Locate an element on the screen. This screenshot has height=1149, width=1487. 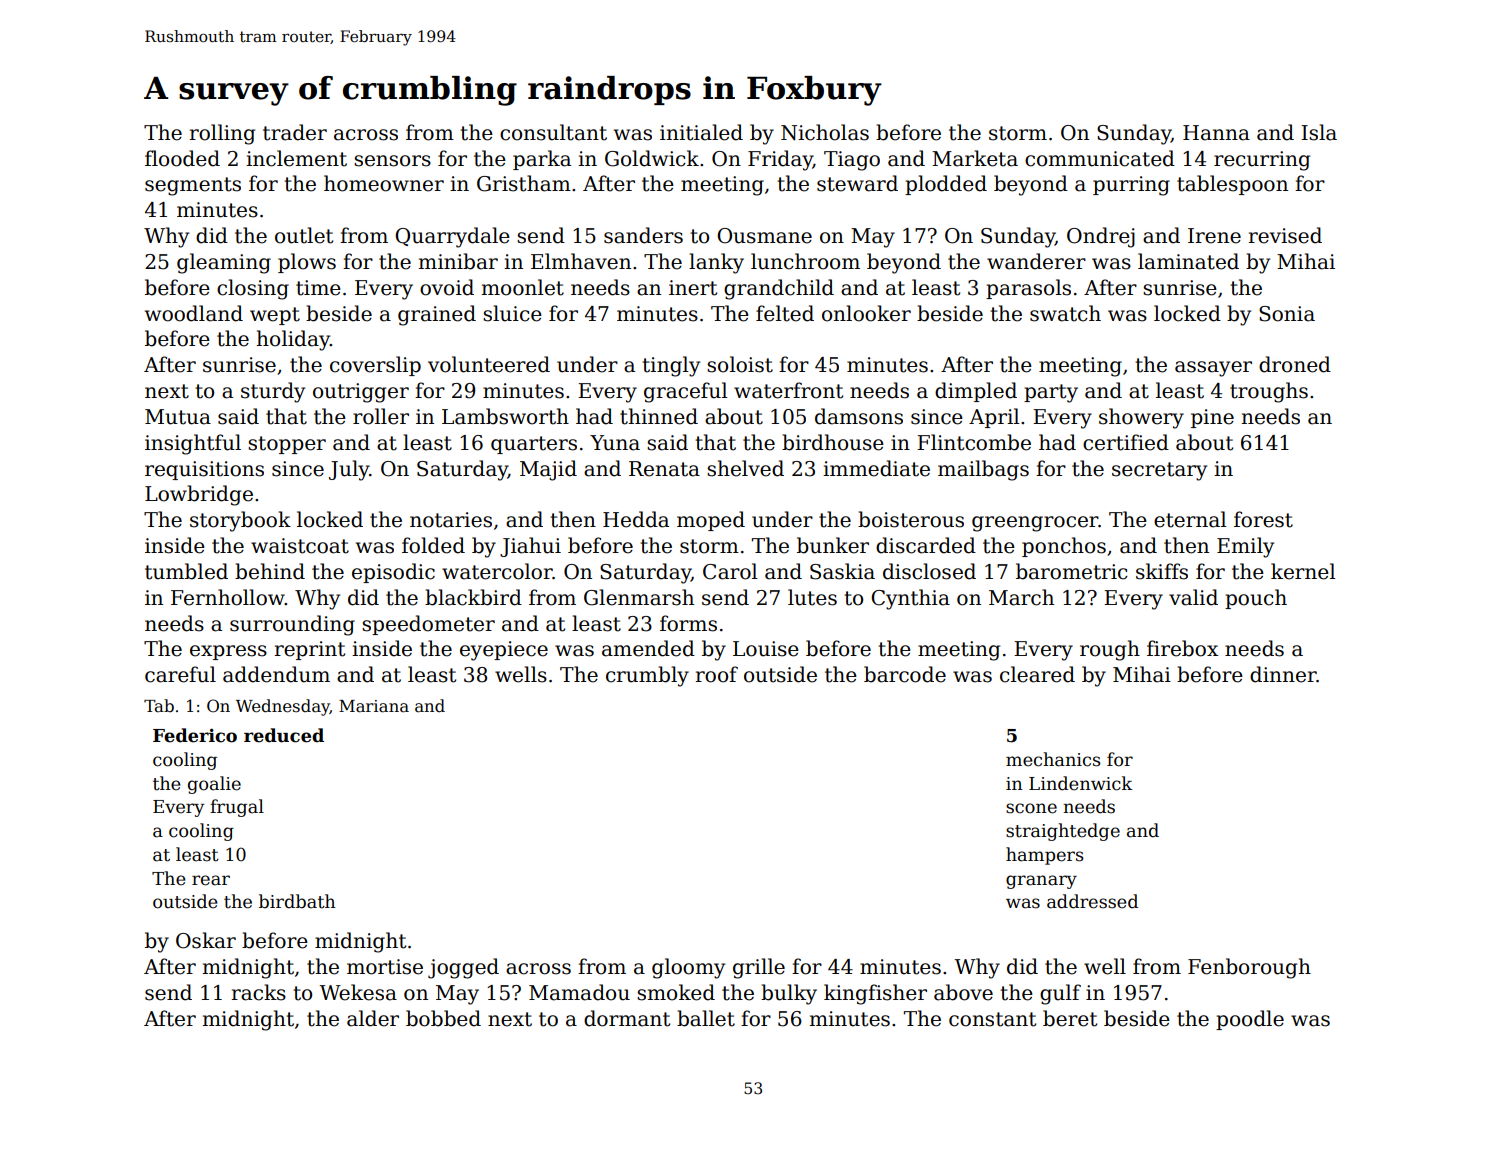
firebox is located at coordinates (1182, 648).
